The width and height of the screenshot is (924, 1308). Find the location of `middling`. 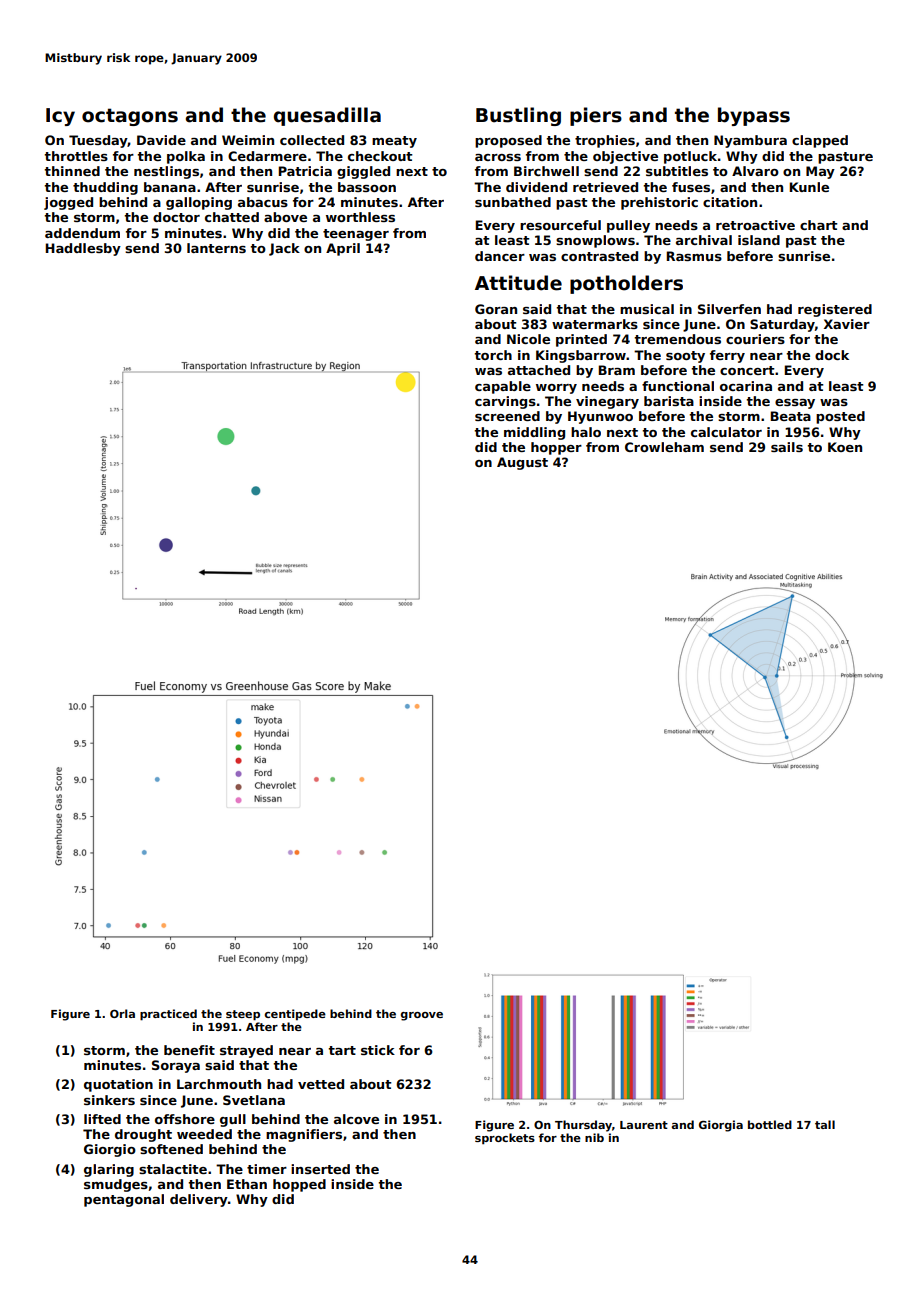

middling is located at coordinates (534, 433).
